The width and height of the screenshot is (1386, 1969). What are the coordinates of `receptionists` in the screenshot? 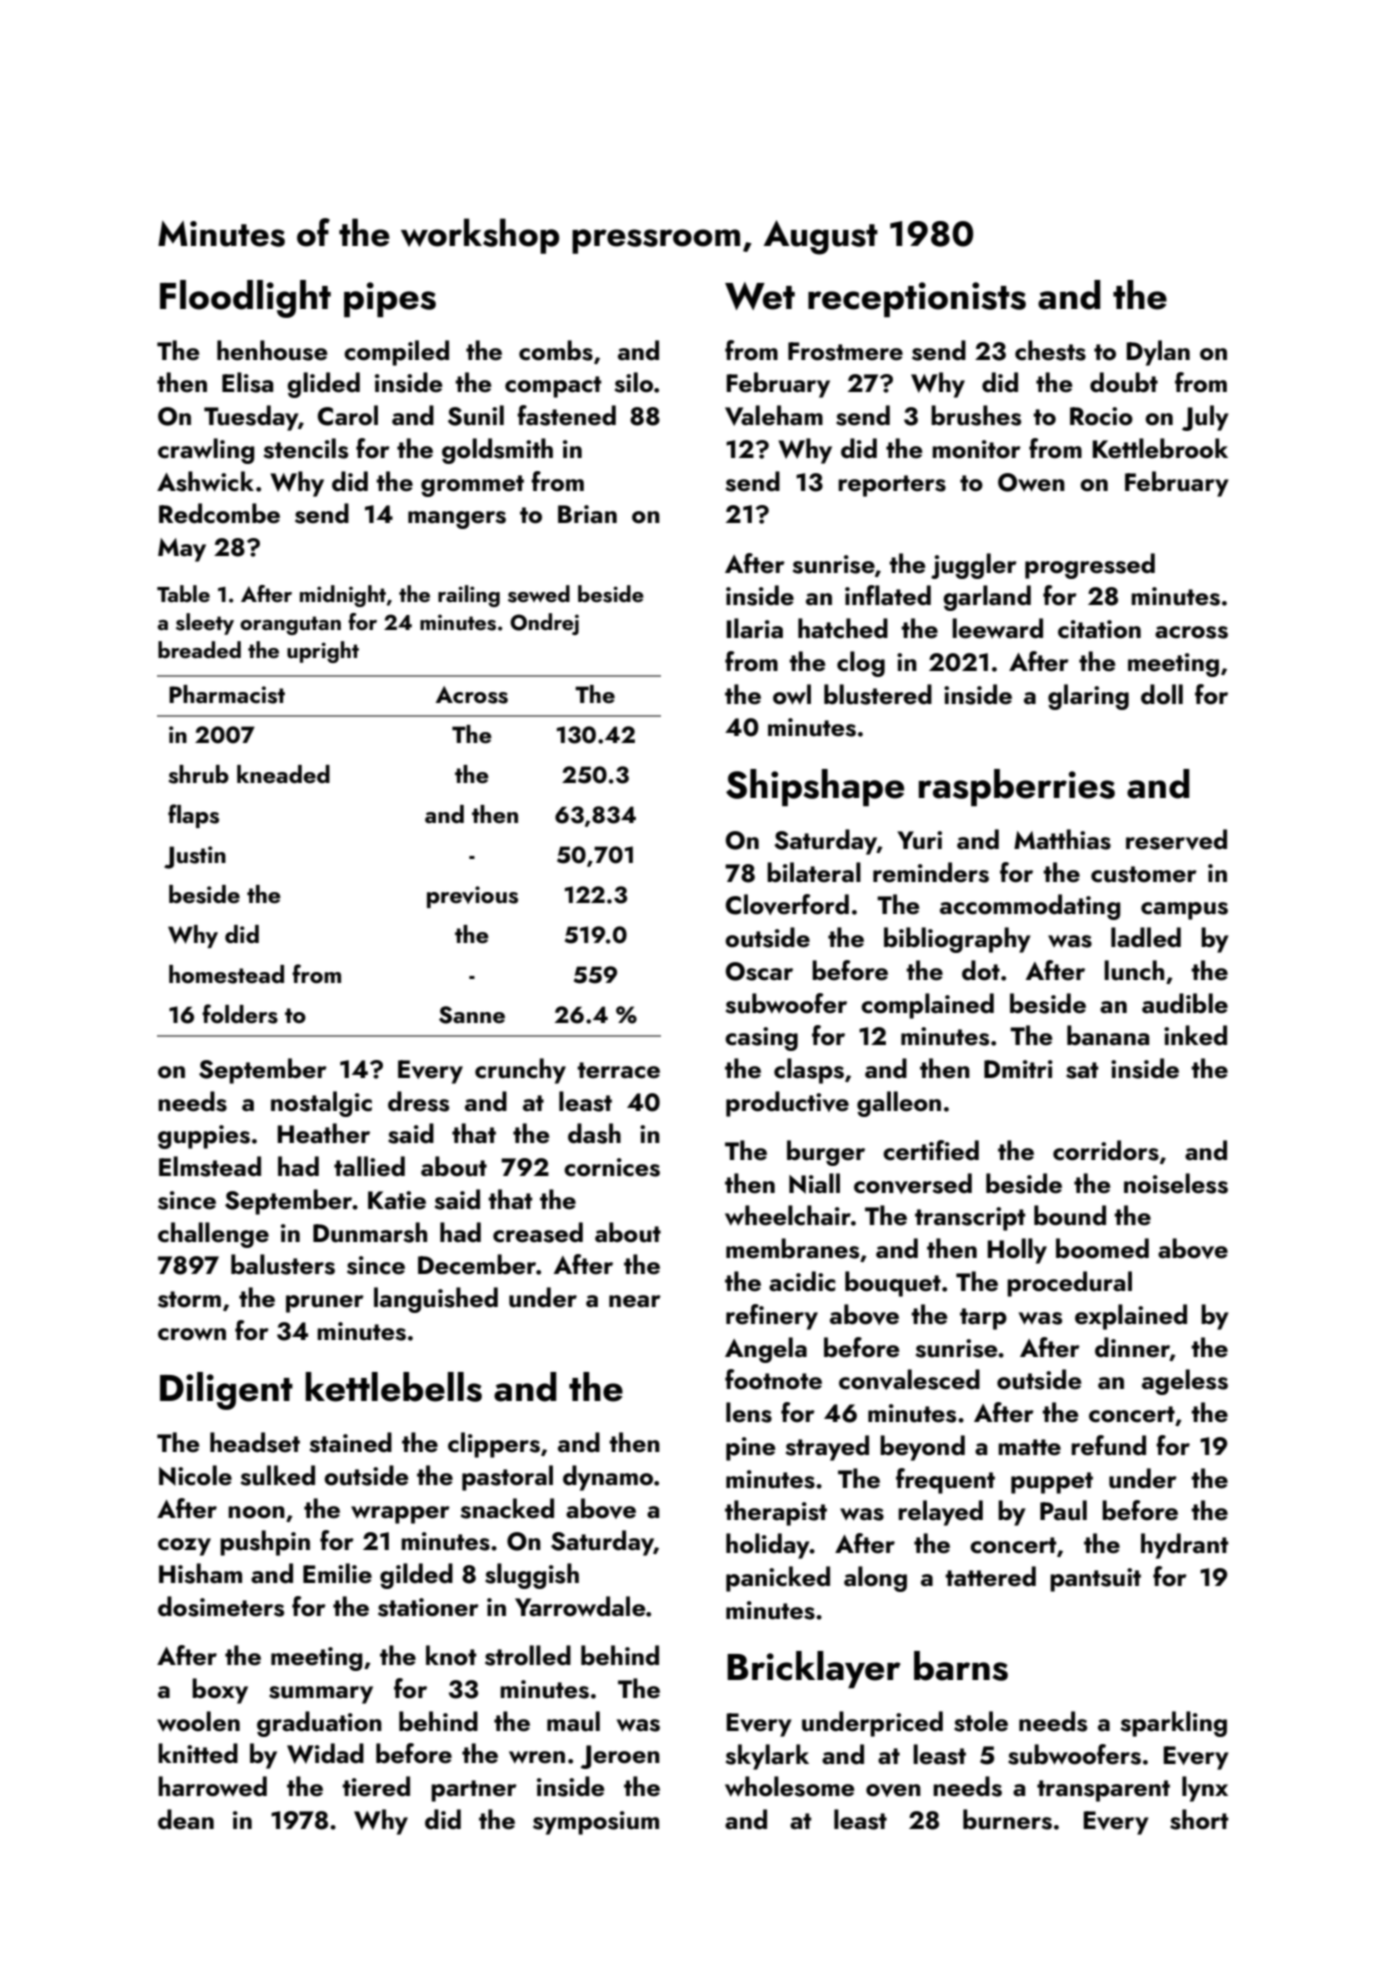 It's located at (917, 299).
